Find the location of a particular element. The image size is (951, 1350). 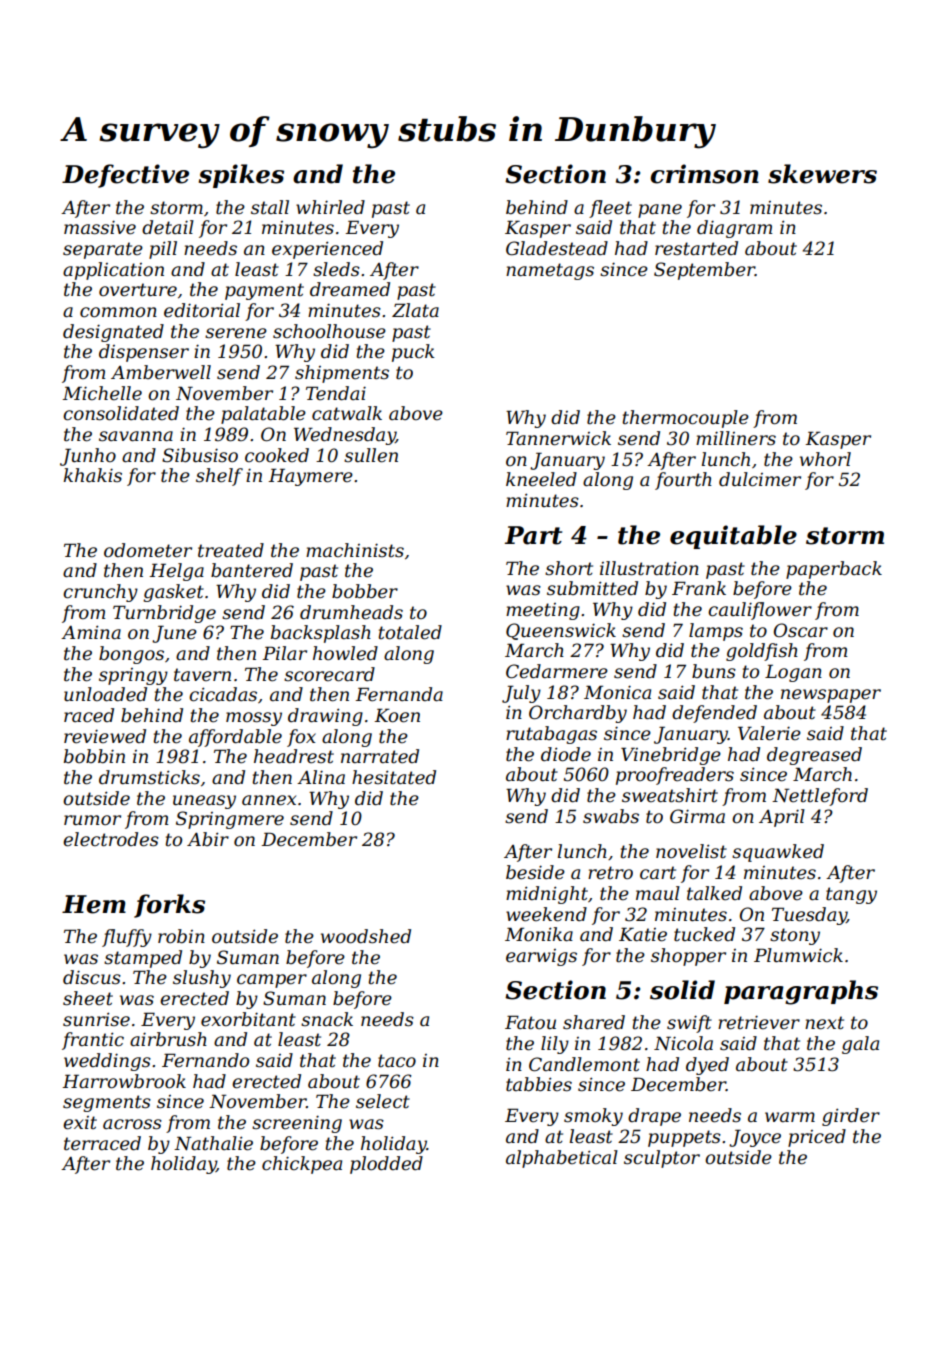

Junho is located at coordinates (88, 457).
